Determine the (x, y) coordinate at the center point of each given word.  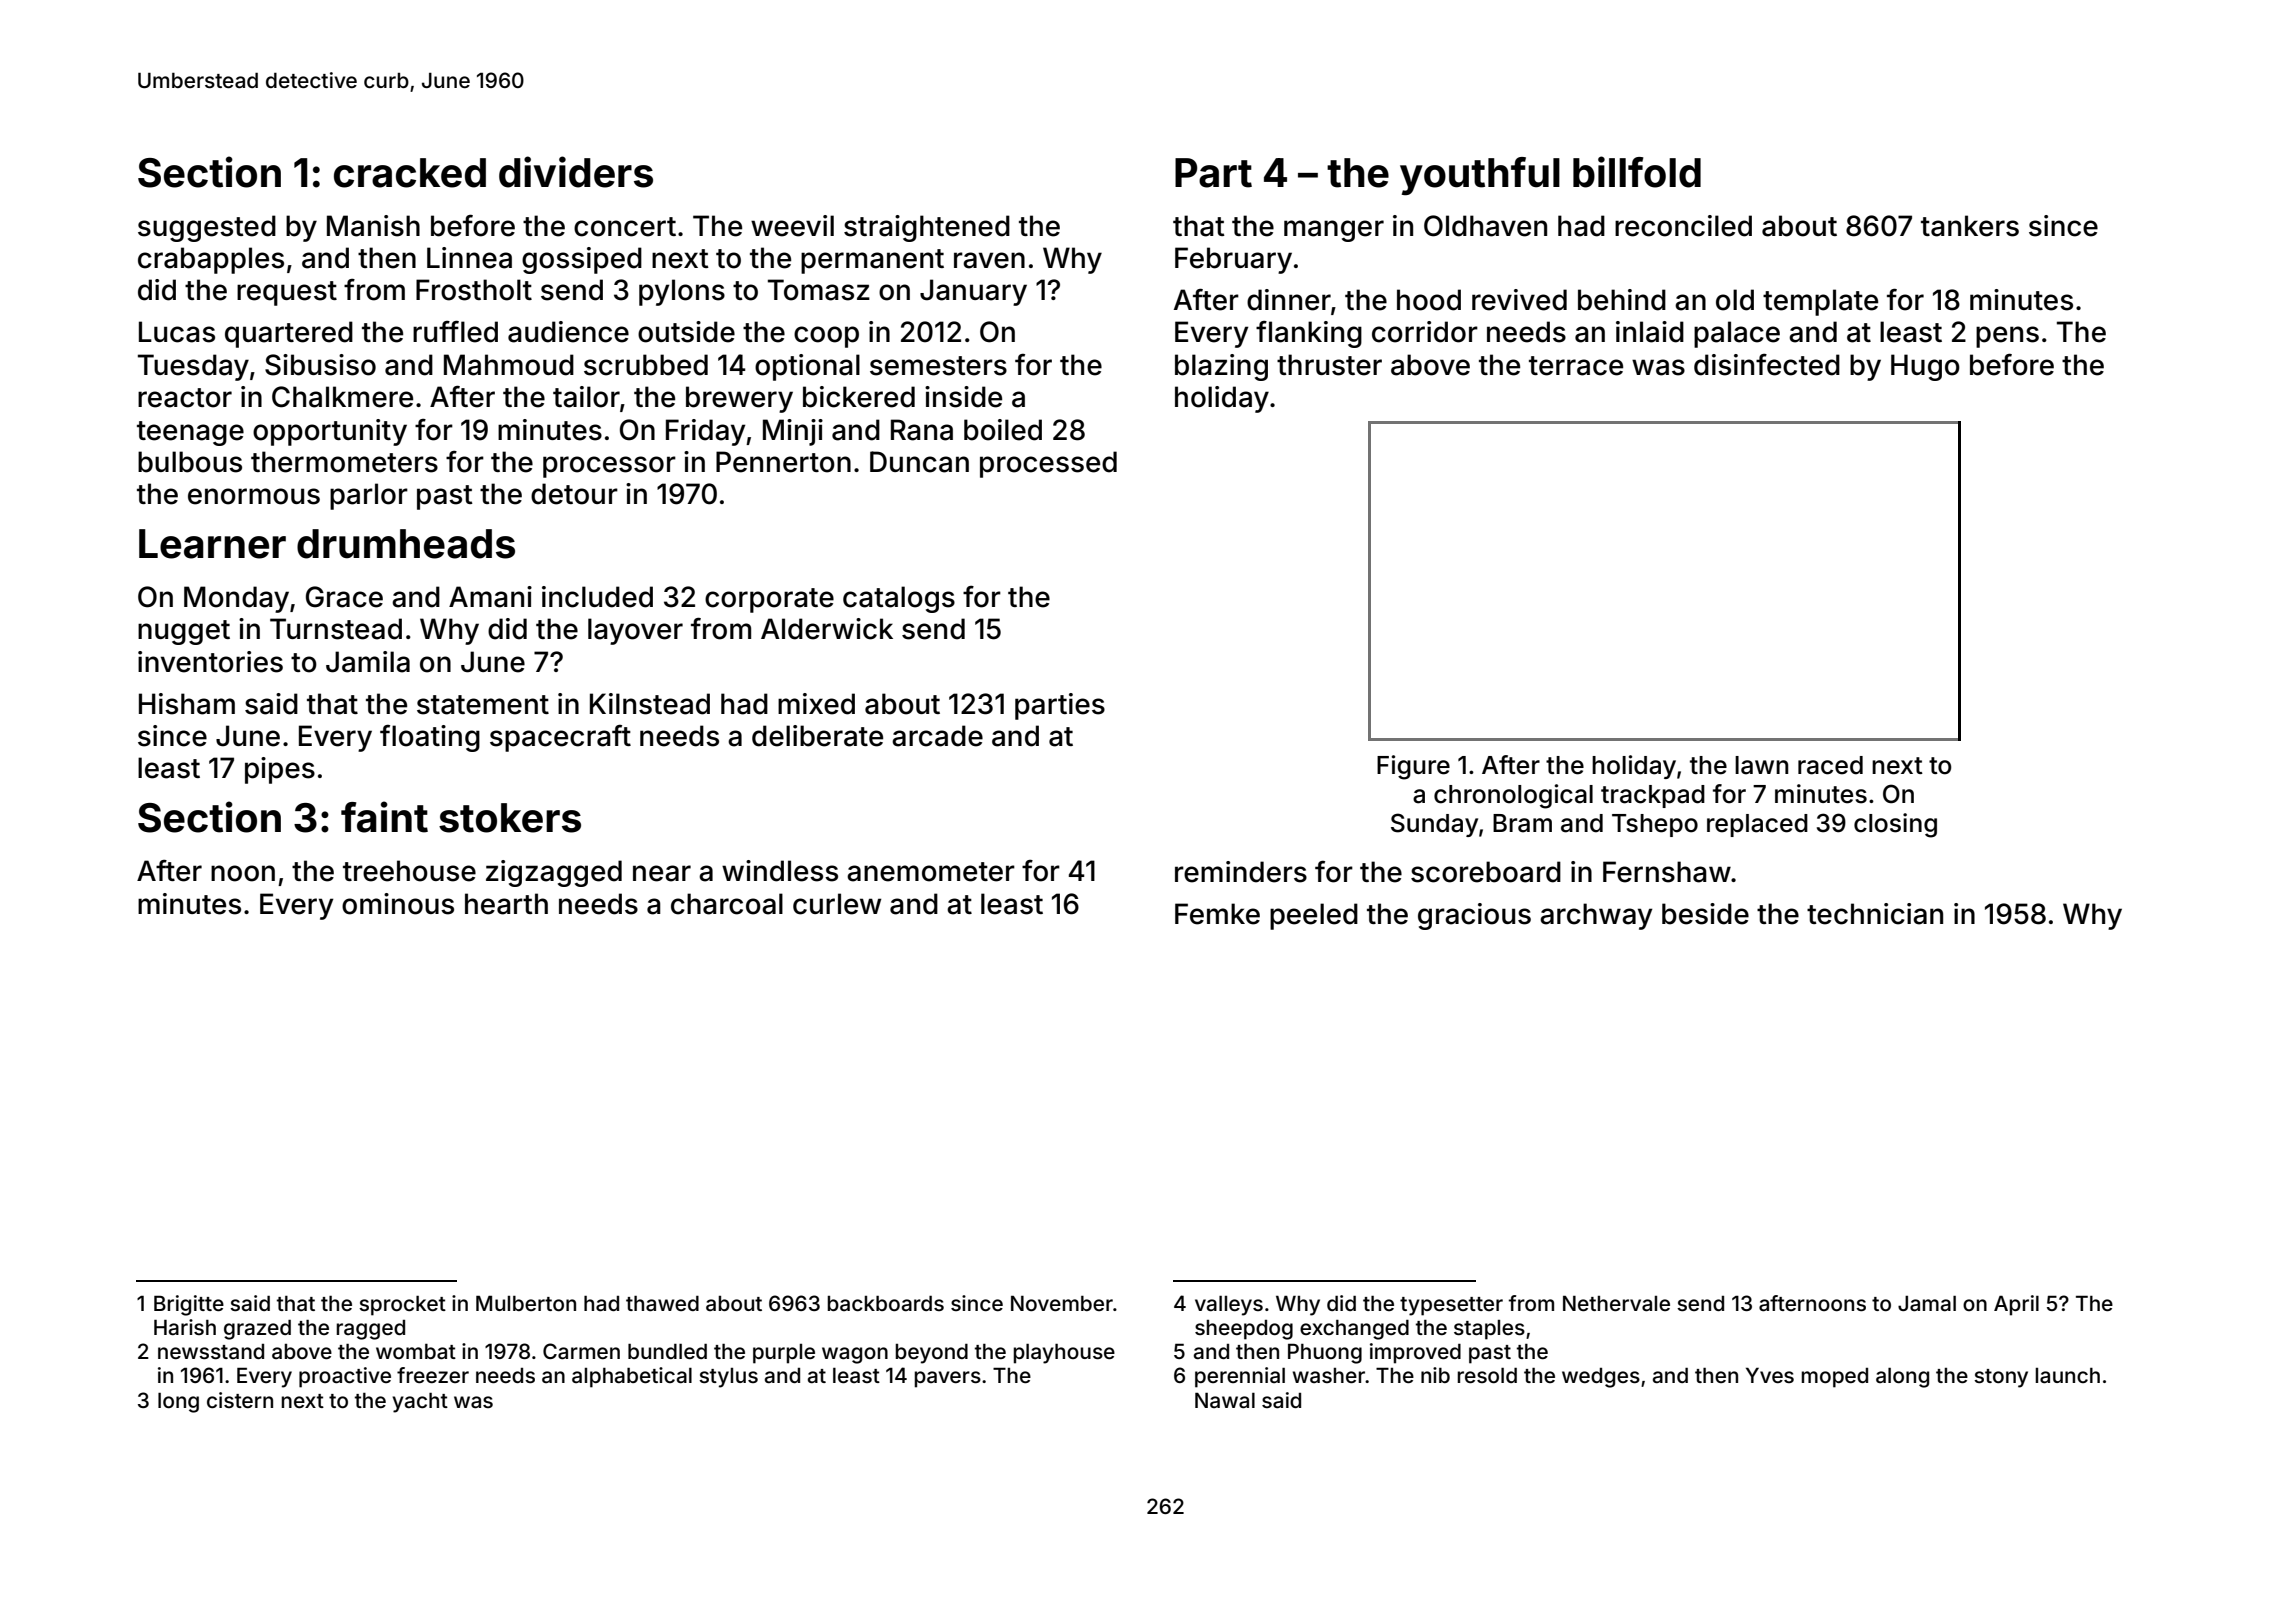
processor (609, 467)
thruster (1329, 365)
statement (483, 705)
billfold (1637, 172)
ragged (370, 1330)
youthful (1480, 176)
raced (1830, 765)
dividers (576, 172)
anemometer (931, 872)
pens (2007, 337)
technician (1875, 914)
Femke (1217, 914)
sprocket (402, 1306)
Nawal (1225, 1400)
